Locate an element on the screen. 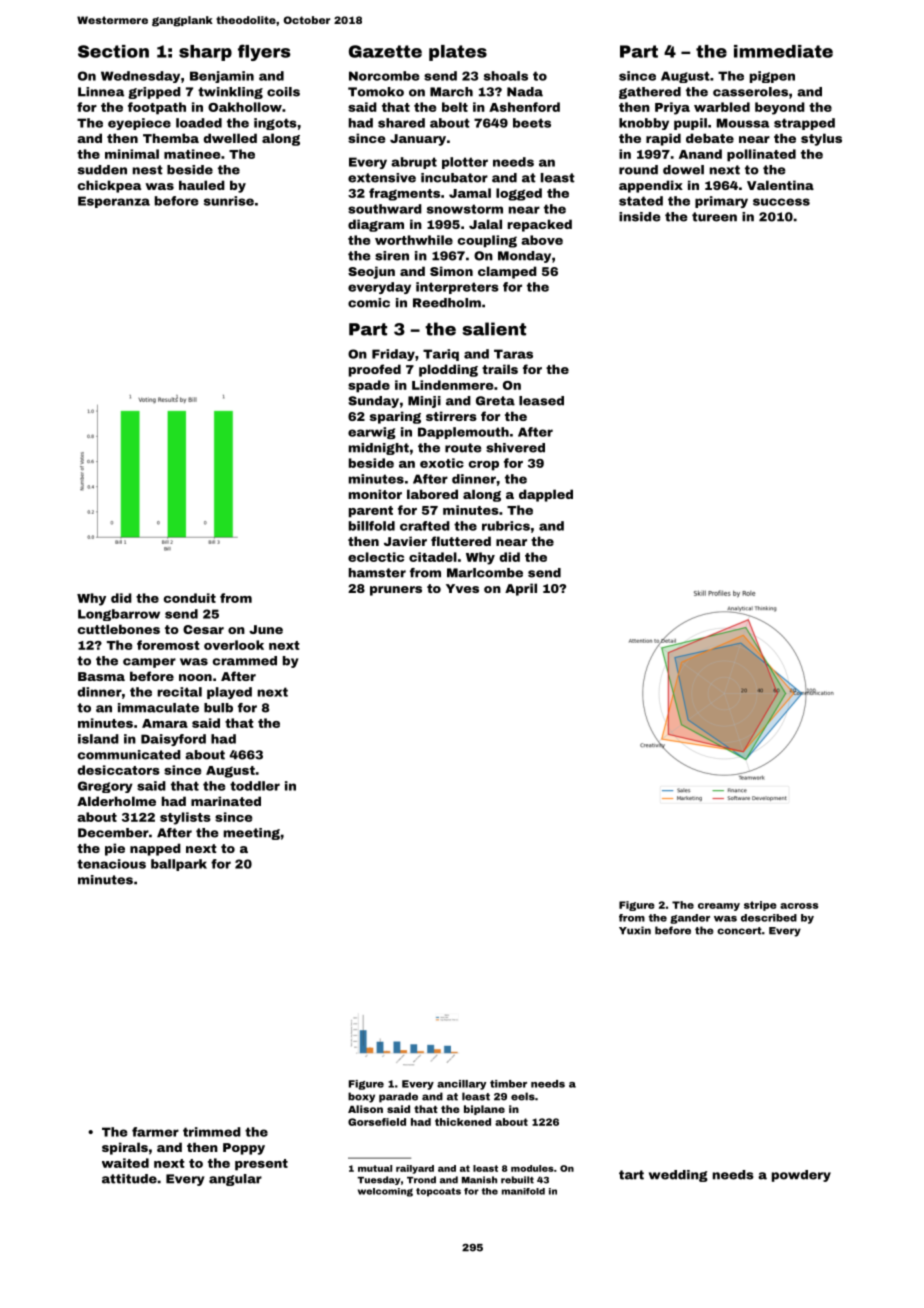 The height and width of the screenshot is (1308, 924). labored is located at coordinates (432, 494).
